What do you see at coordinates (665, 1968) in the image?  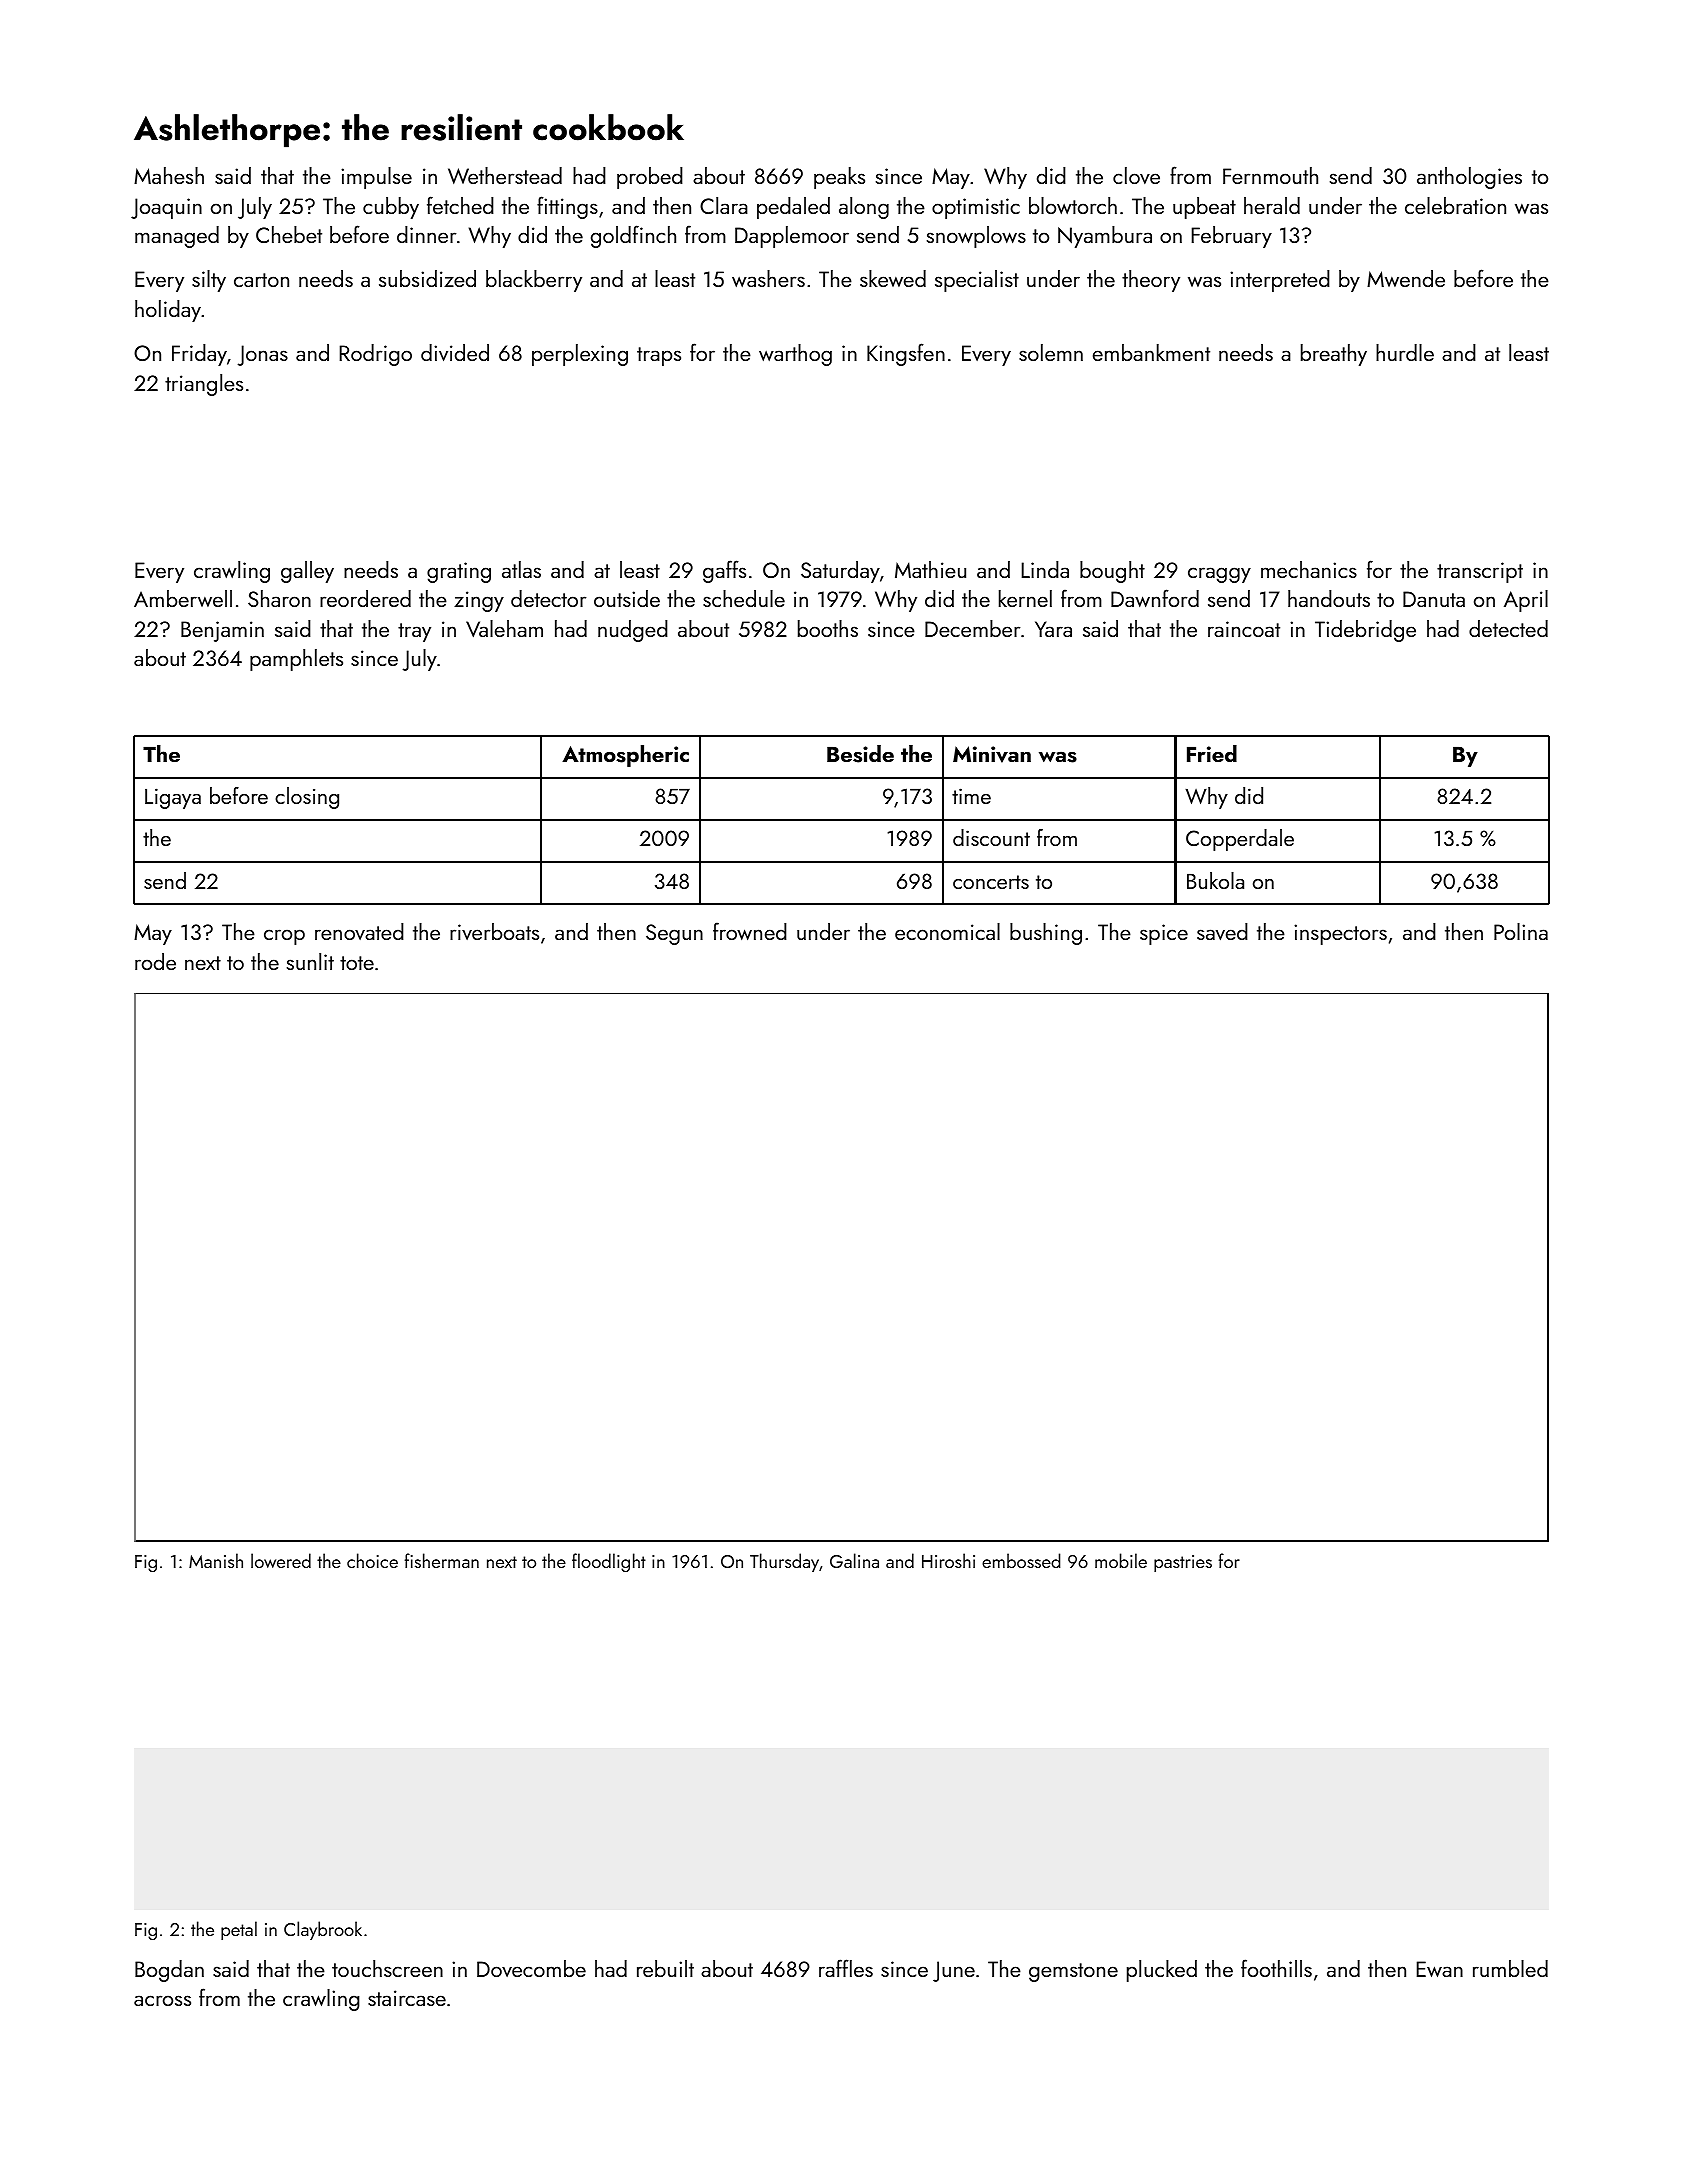 I see `rebuilt` at bounding box center [665, 1968].
